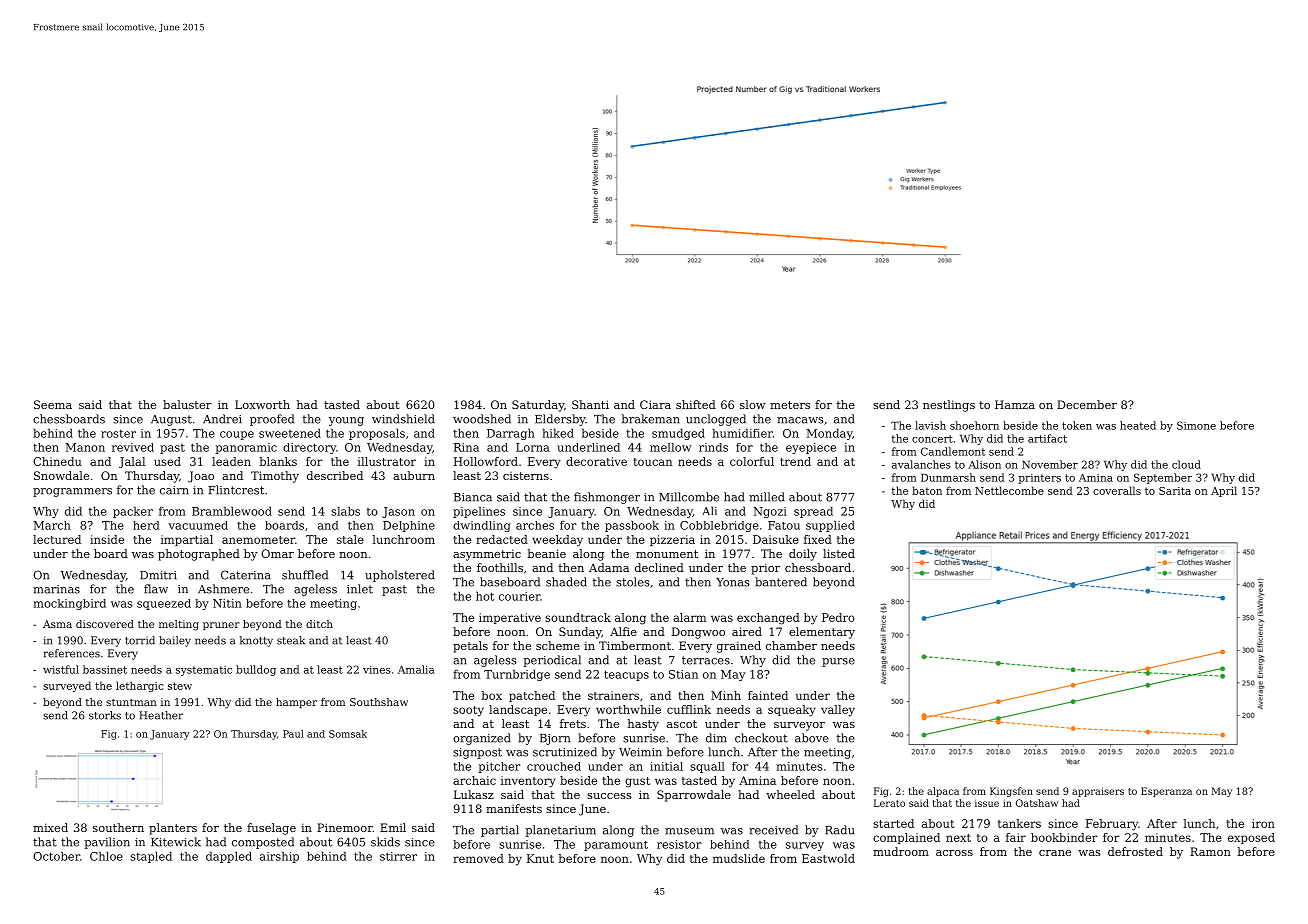 The height and width of the screenshot is (924, 1308). I want to click on Sarita, so click(1175, 491).
